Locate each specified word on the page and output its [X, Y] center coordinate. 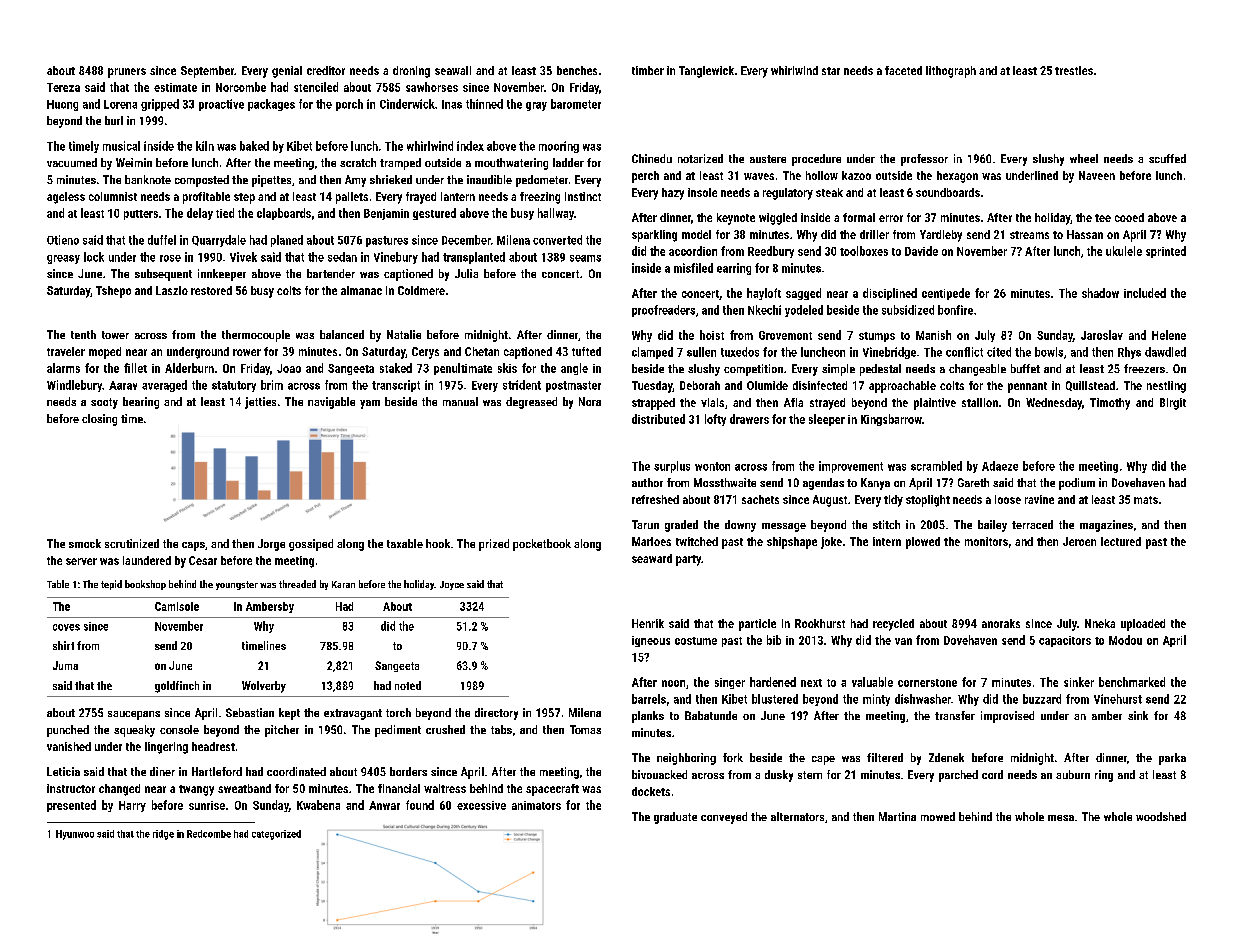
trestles [1074, 70]
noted [408, 685]
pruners [127, 73]
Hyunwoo [75, 835]
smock [85, 543]
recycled [893, 625]
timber [648, 70]
